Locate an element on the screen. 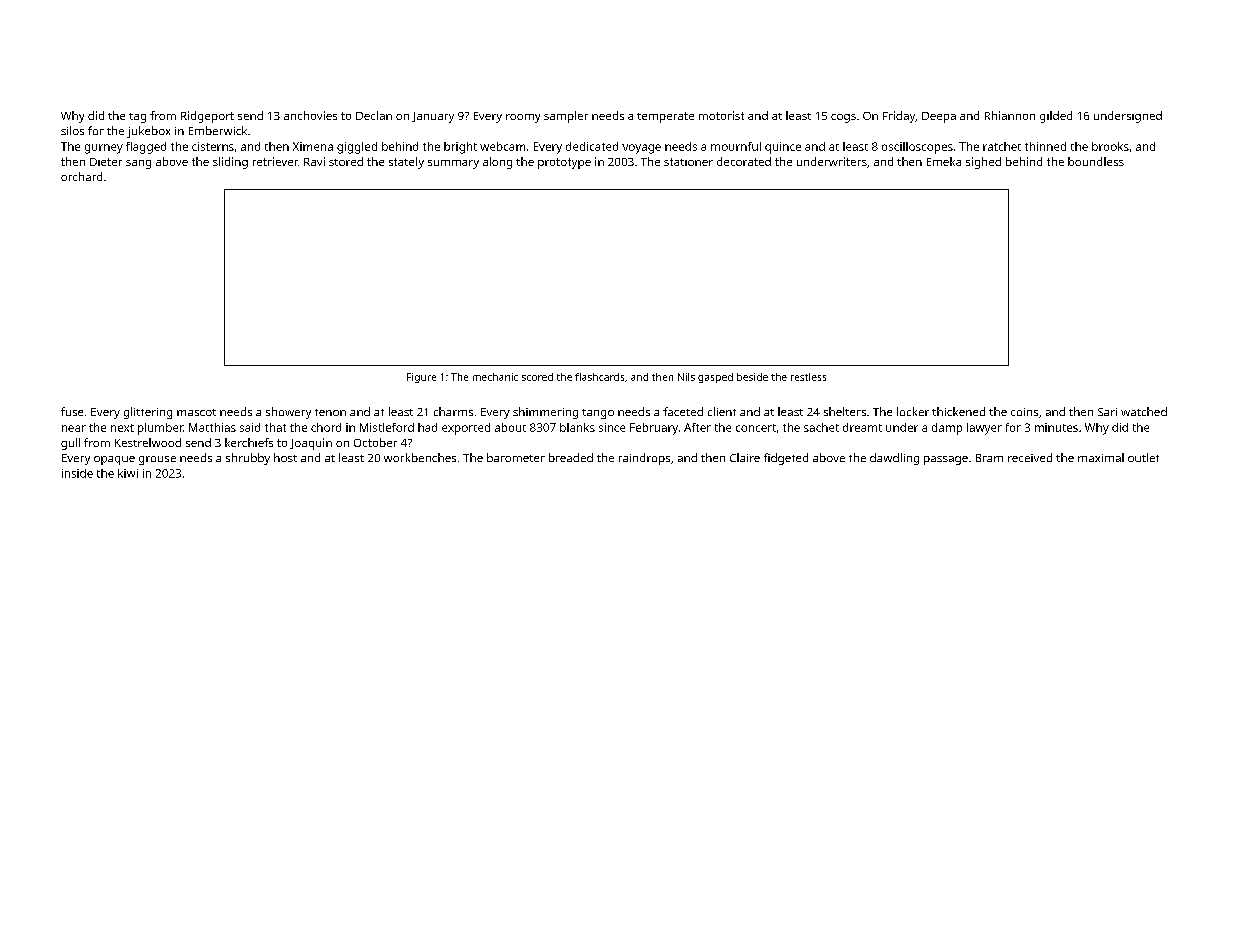 The height and width of the screenshot is (952, 1233). stationer is located at coordinates (688, 162).
